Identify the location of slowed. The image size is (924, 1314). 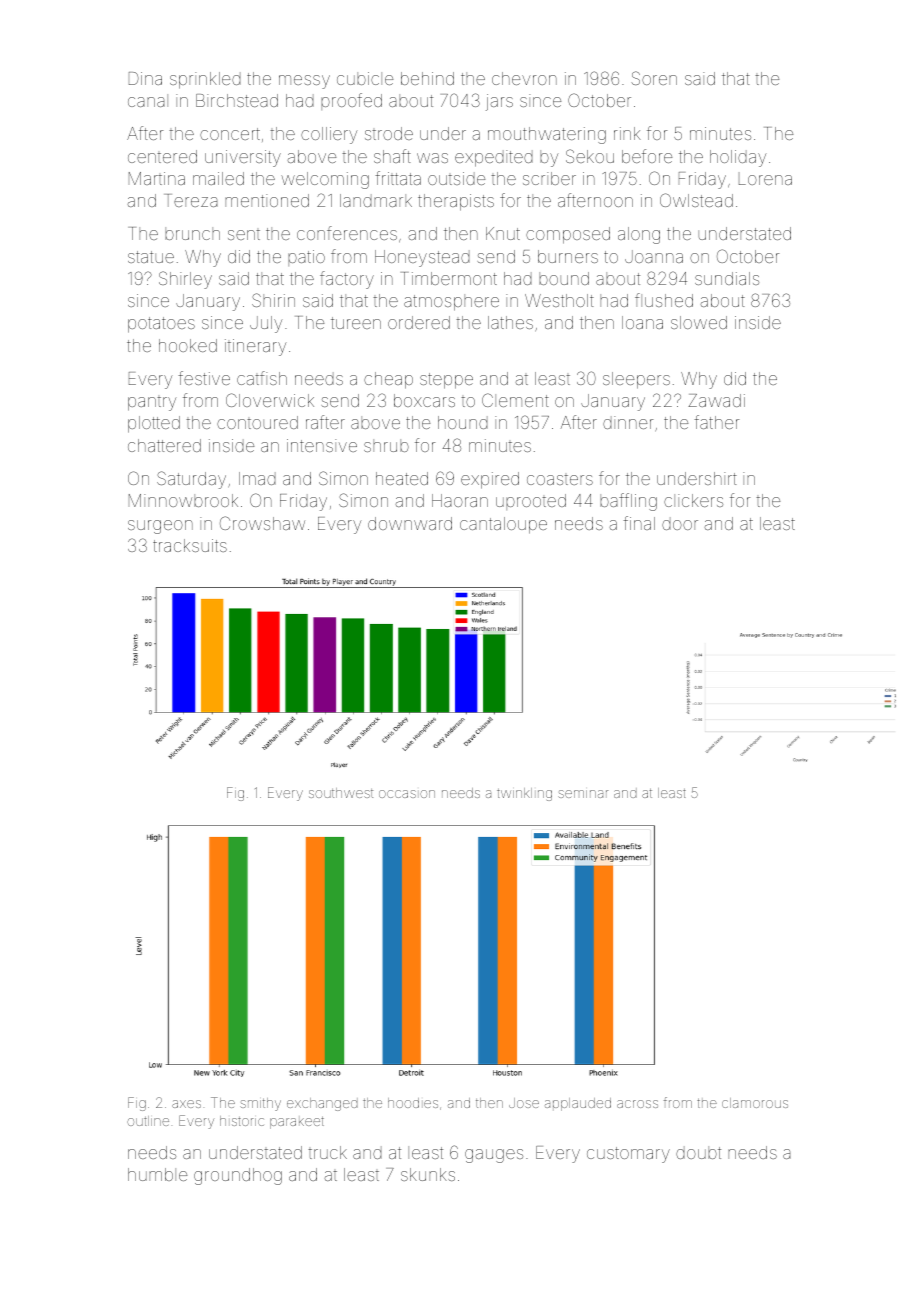
(699, 322).
